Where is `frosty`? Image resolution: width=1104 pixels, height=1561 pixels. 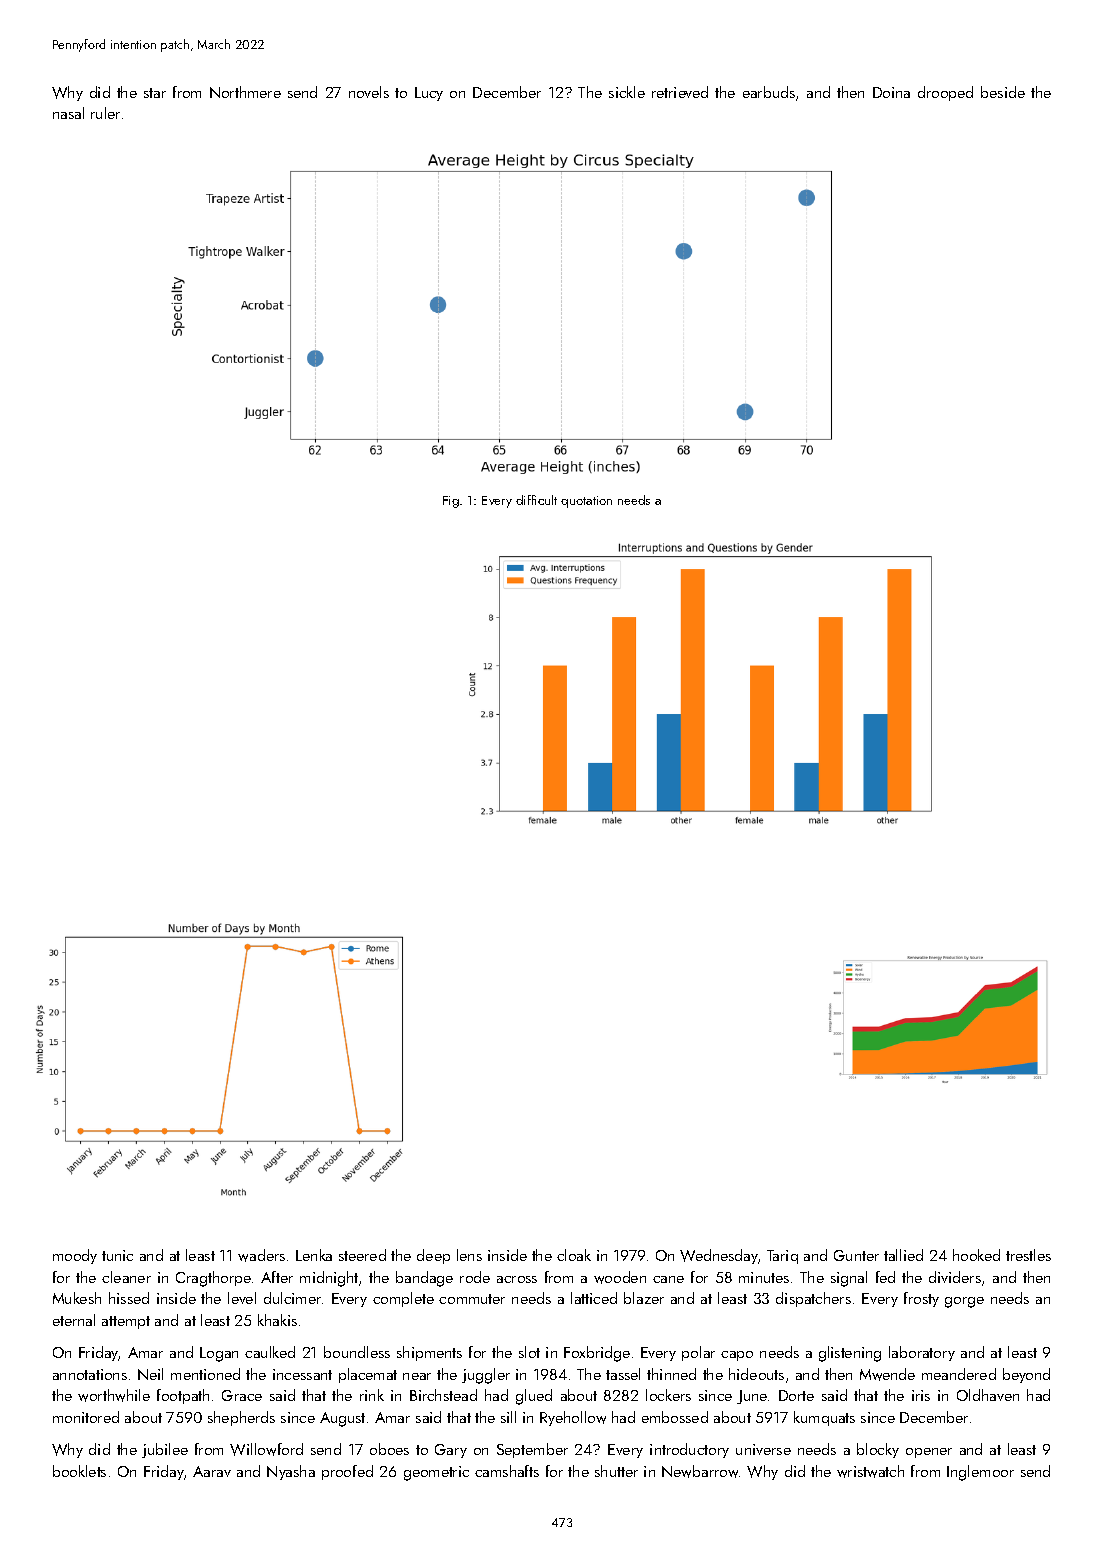 frosty is located at coordinates (921, 1299).
